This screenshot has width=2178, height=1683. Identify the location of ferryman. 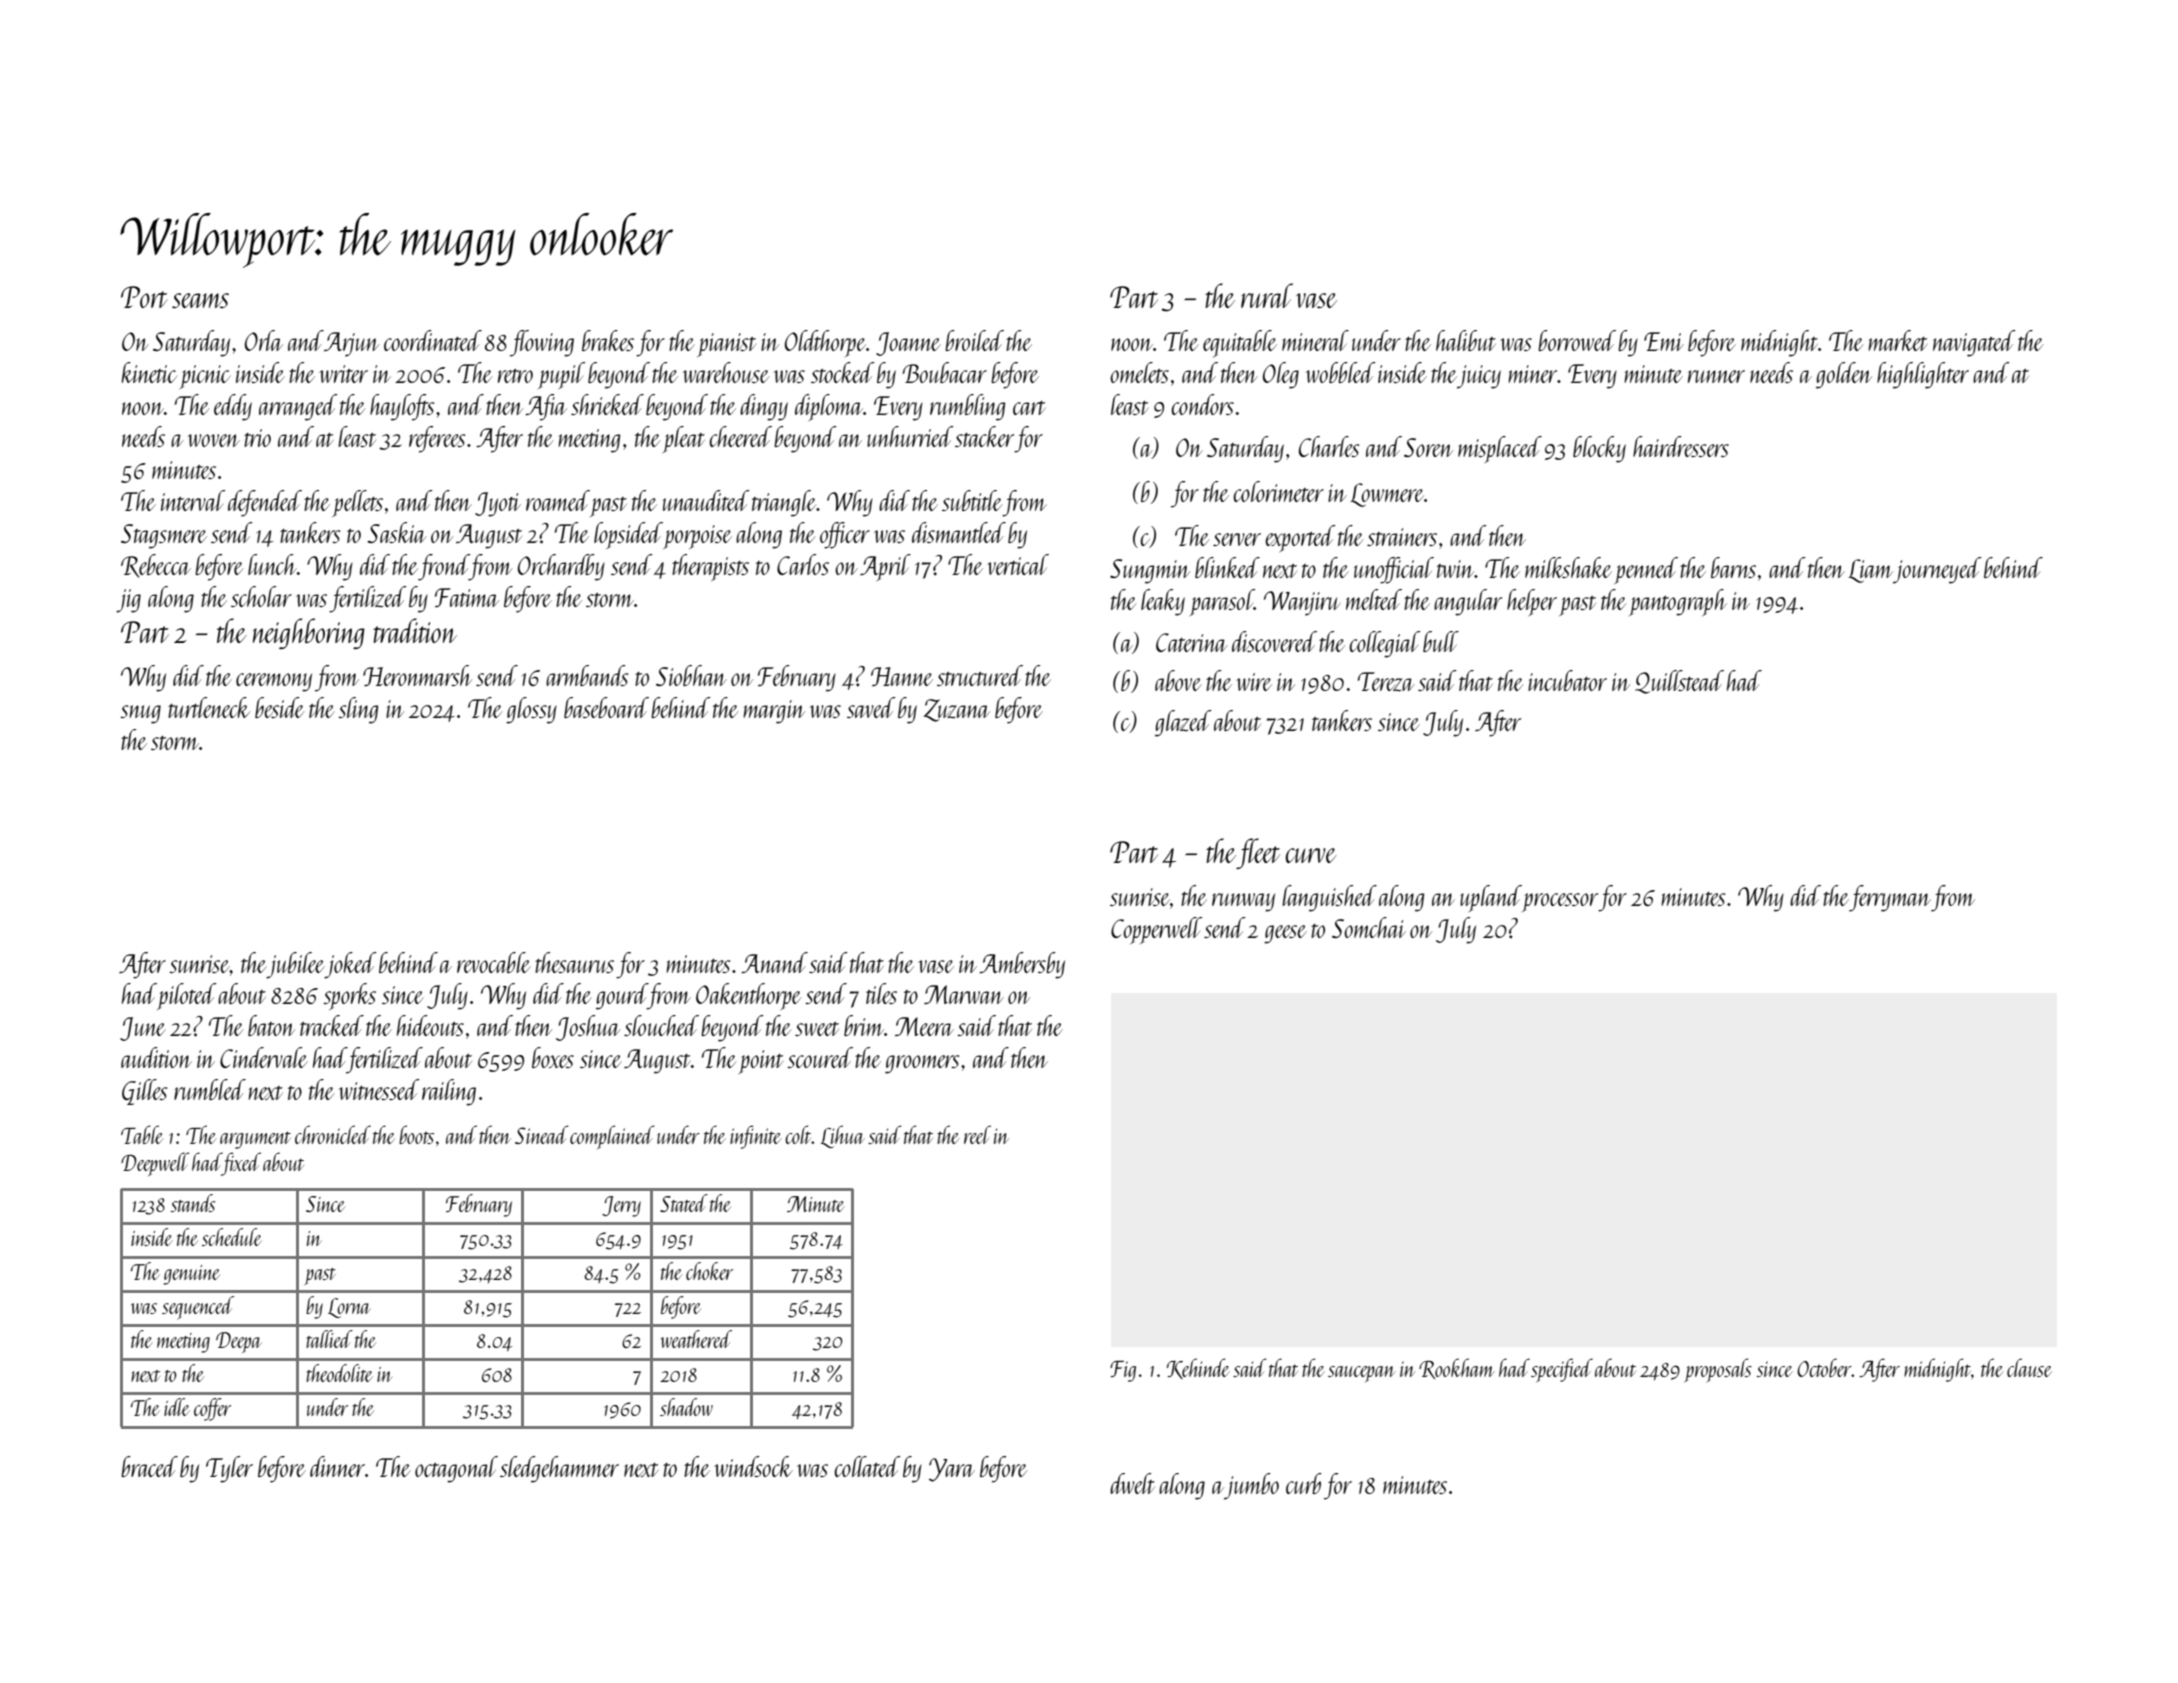
(1890, 898).
